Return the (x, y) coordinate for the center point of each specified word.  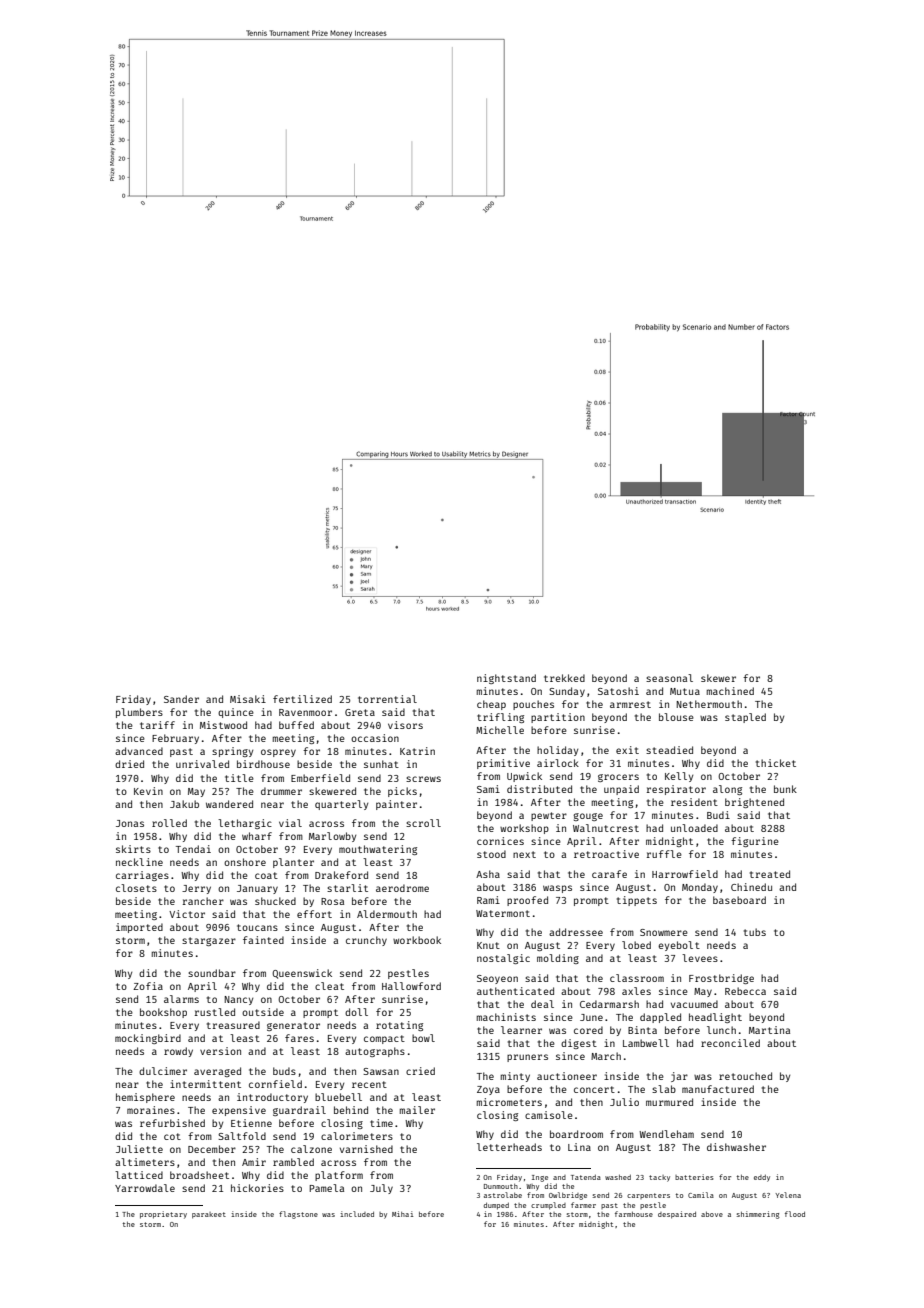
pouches (533, 705)
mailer (417, 1110)
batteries (694, 1177)
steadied (669, 750)
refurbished (172, 1123)
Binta (642, 1030)
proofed (527, 901)
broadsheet (199, 1175)
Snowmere (664, 932)
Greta (360, 712)
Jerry (196, 889)
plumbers (139, 713)
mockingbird (148, 1039)
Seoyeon (497, 979)
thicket (776, 763)
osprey (278, 753)
